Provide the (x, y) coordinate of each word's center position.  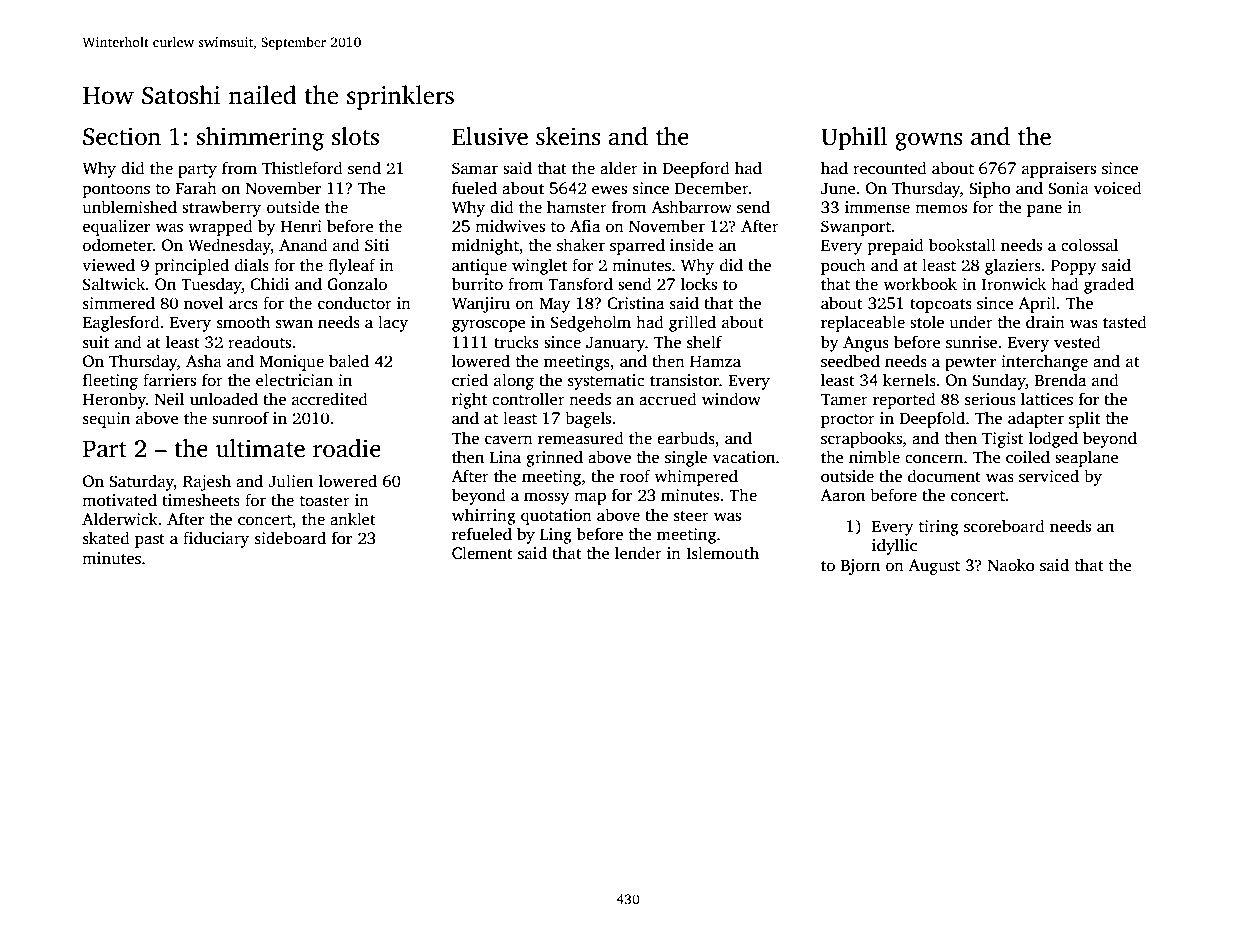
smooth (243, 322)
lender (638, 552)
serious (990, 399)
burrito (477, 284)
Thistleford (302, 168)
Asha (204, 361)
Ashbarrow (691, 207)
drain (1045, 322)
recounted (890, 168)
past (150, 541)
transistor (684, 380)
